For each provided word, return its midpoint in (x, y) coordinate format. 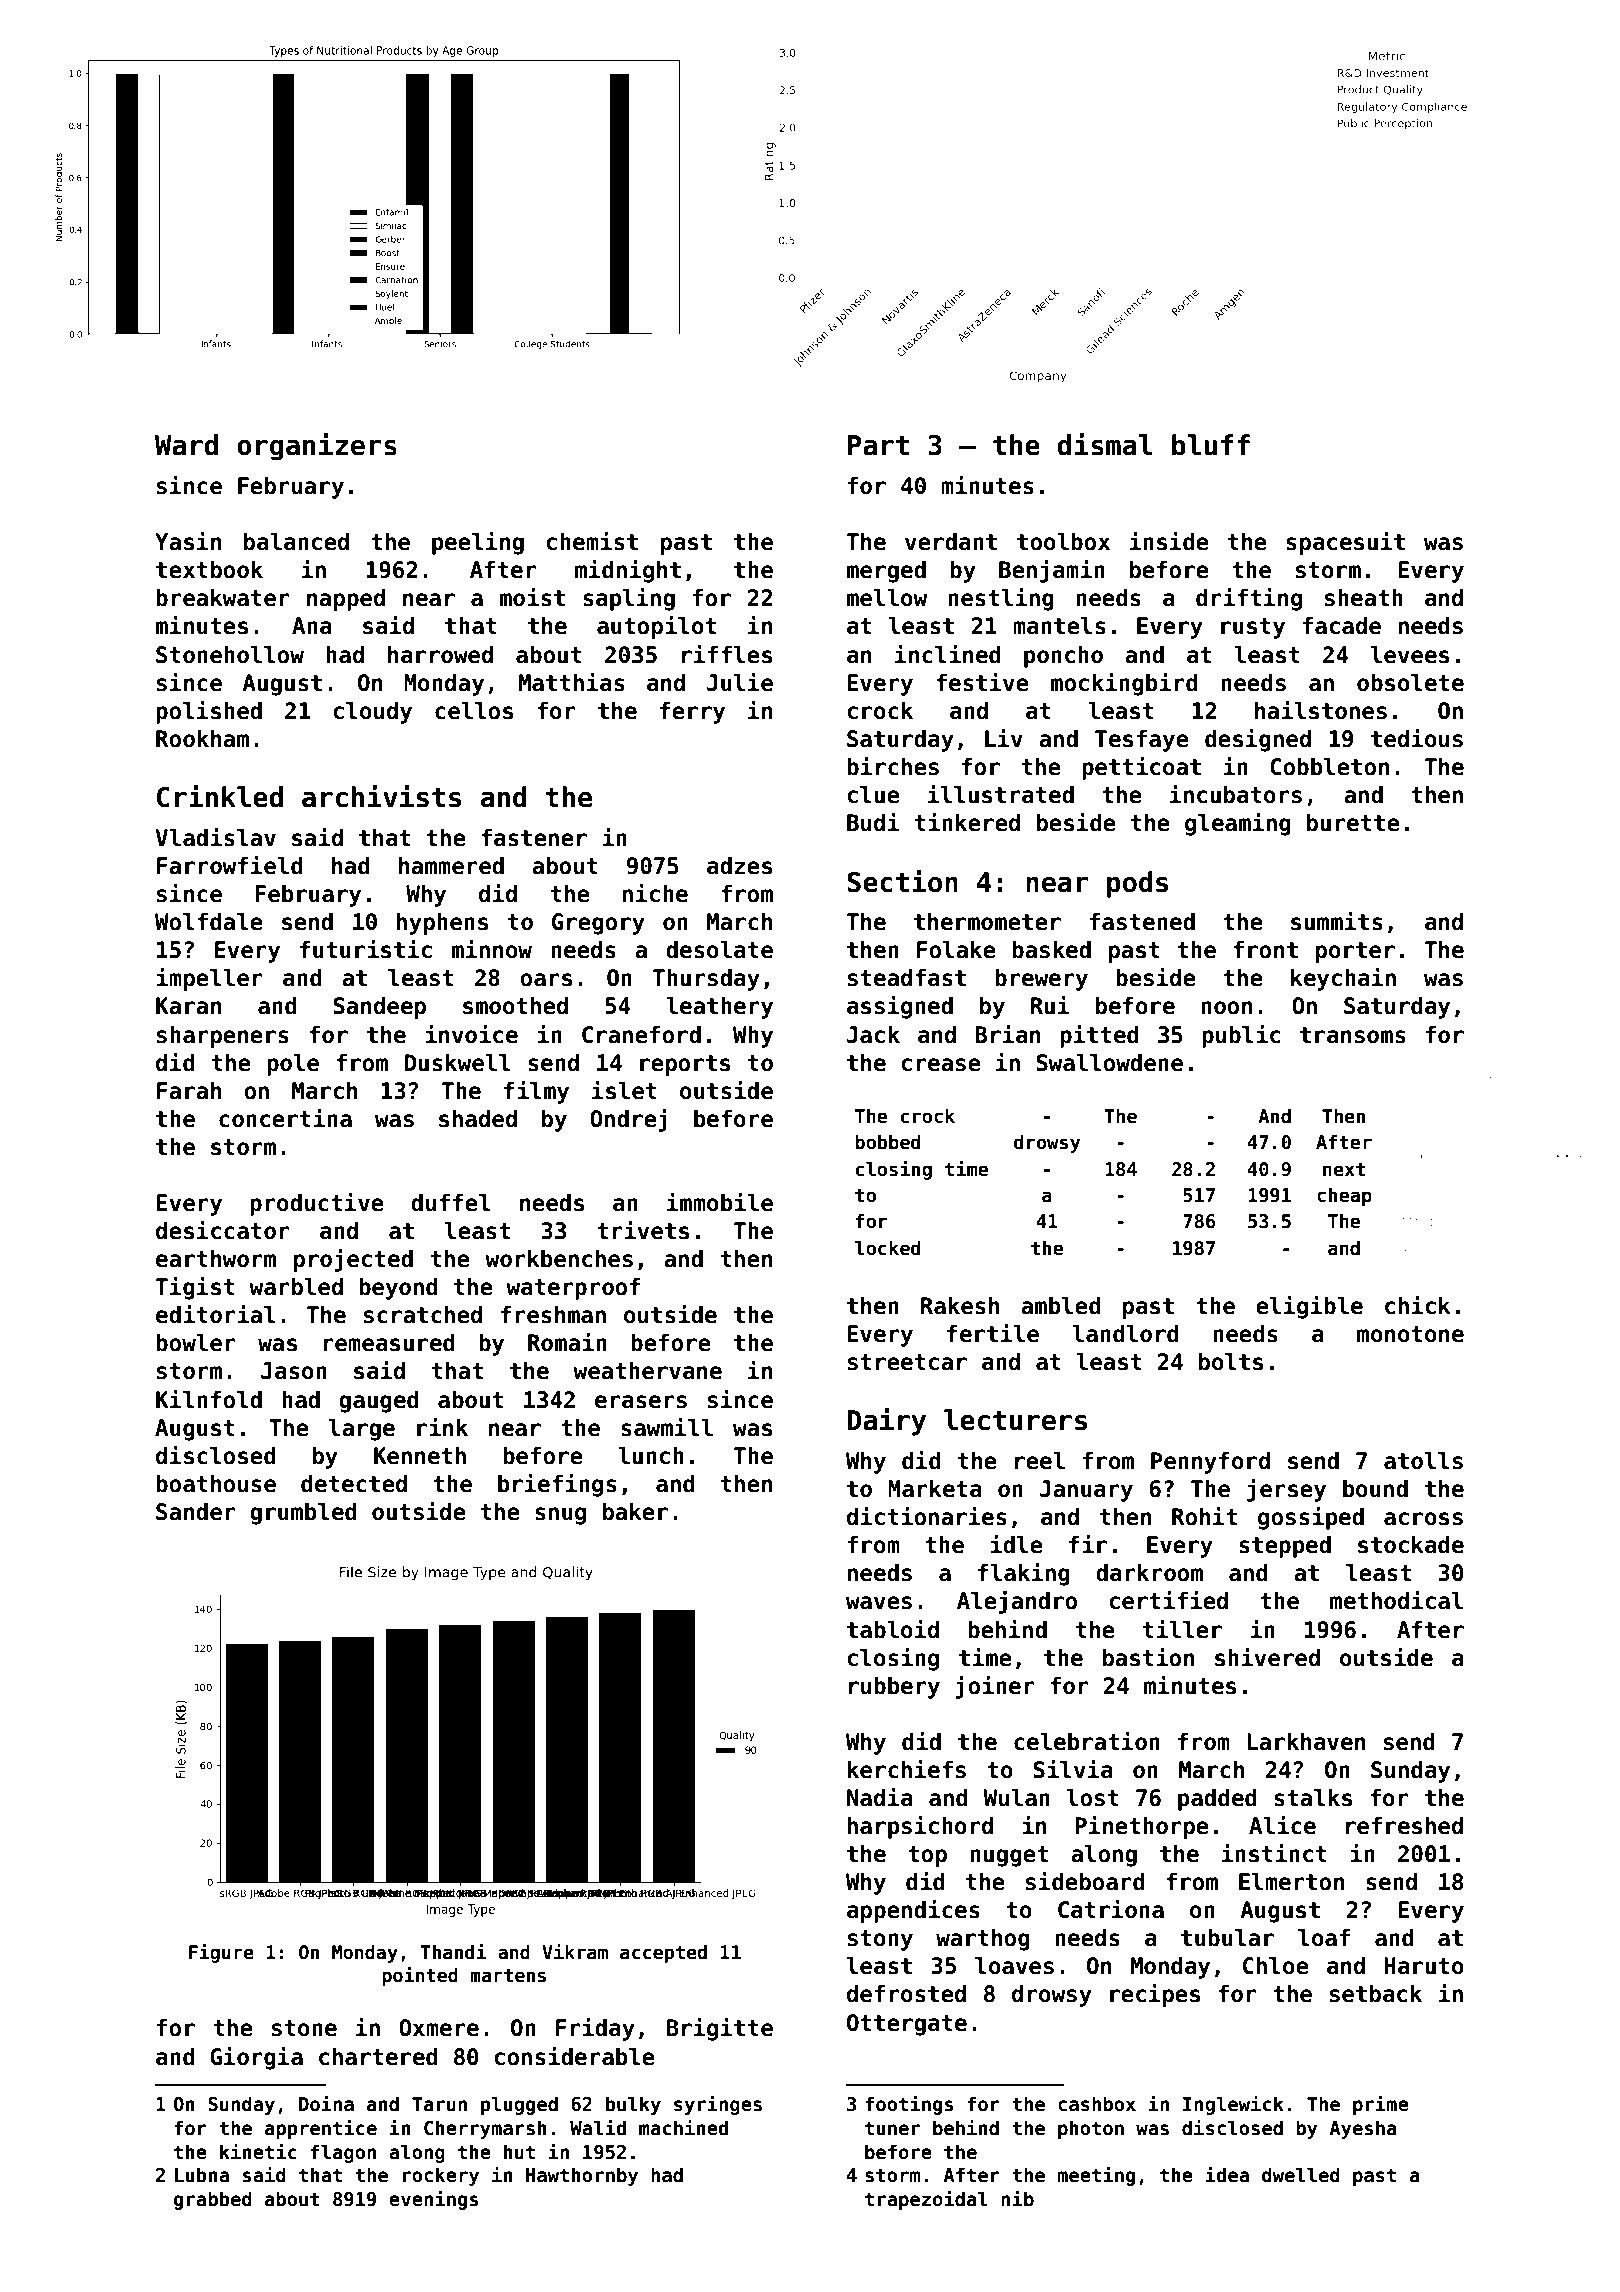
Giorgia (256, 2058)
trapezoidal (926, 2200)
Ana (311, 626)
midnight (628, 571)
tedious (1417, 738)
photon (1091, 2129)
